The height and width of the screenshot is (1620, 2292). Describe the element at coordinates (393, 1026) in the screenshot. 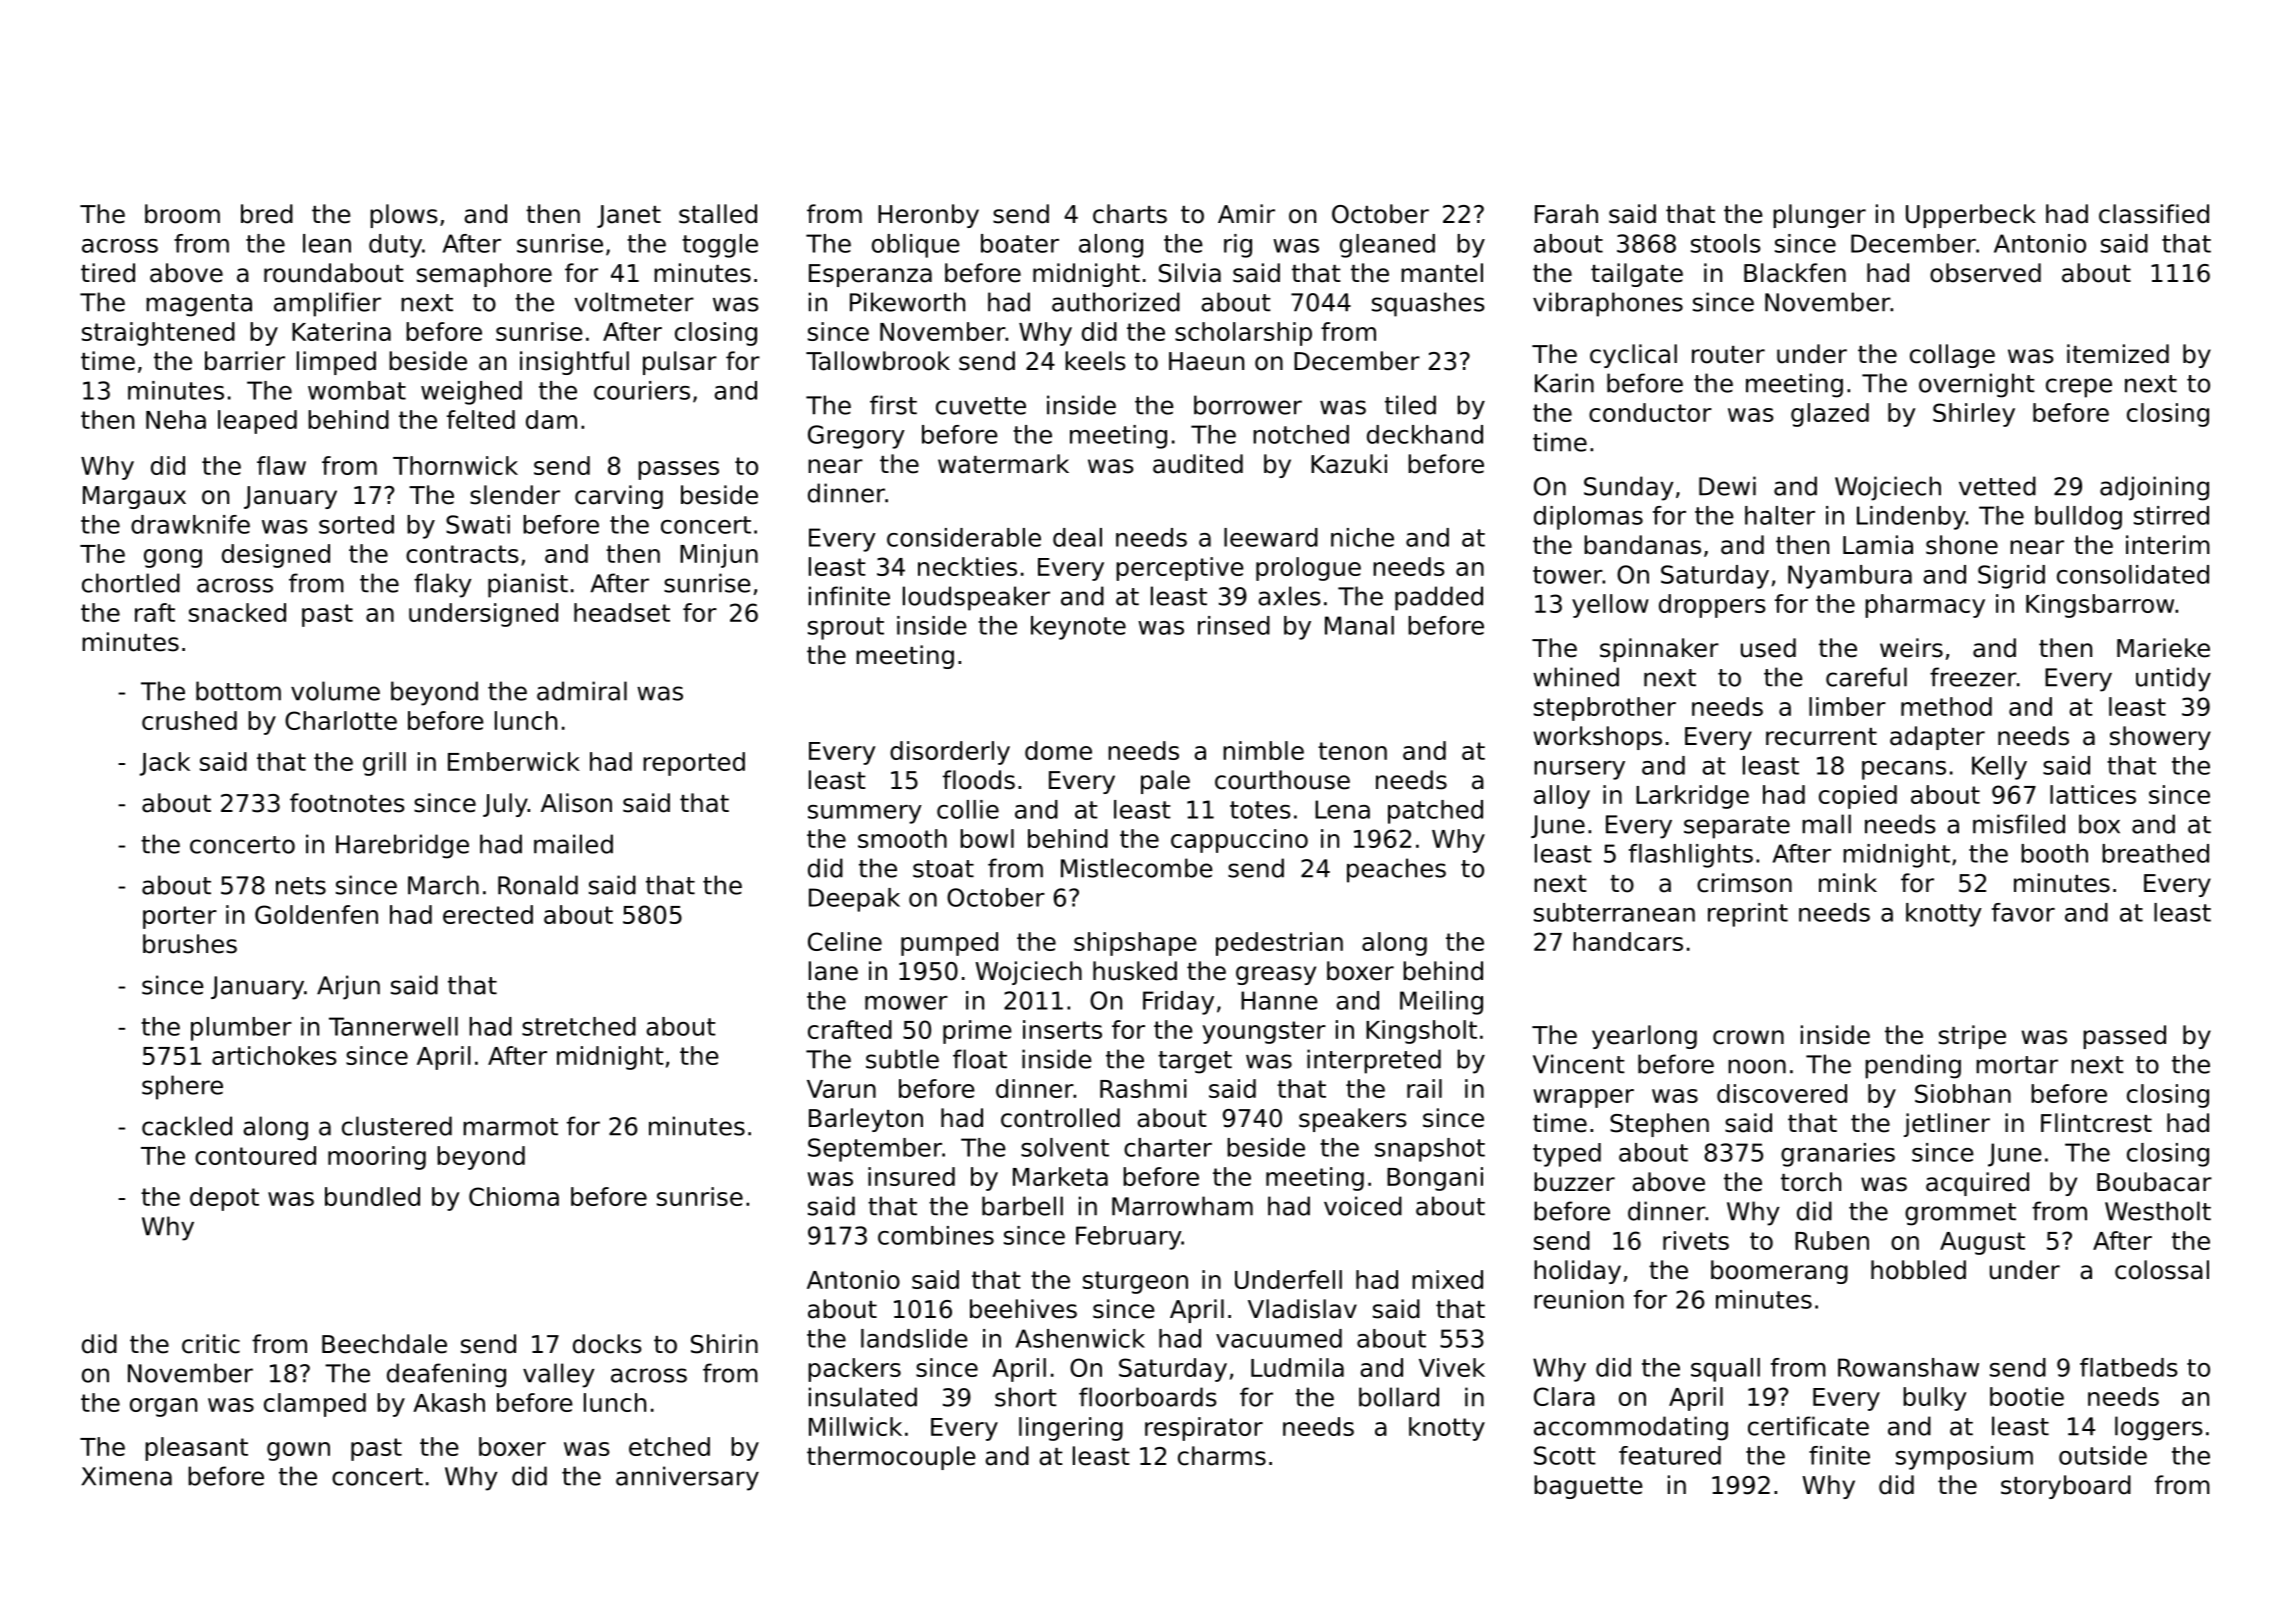

I see `Tannerwell` at that location.
